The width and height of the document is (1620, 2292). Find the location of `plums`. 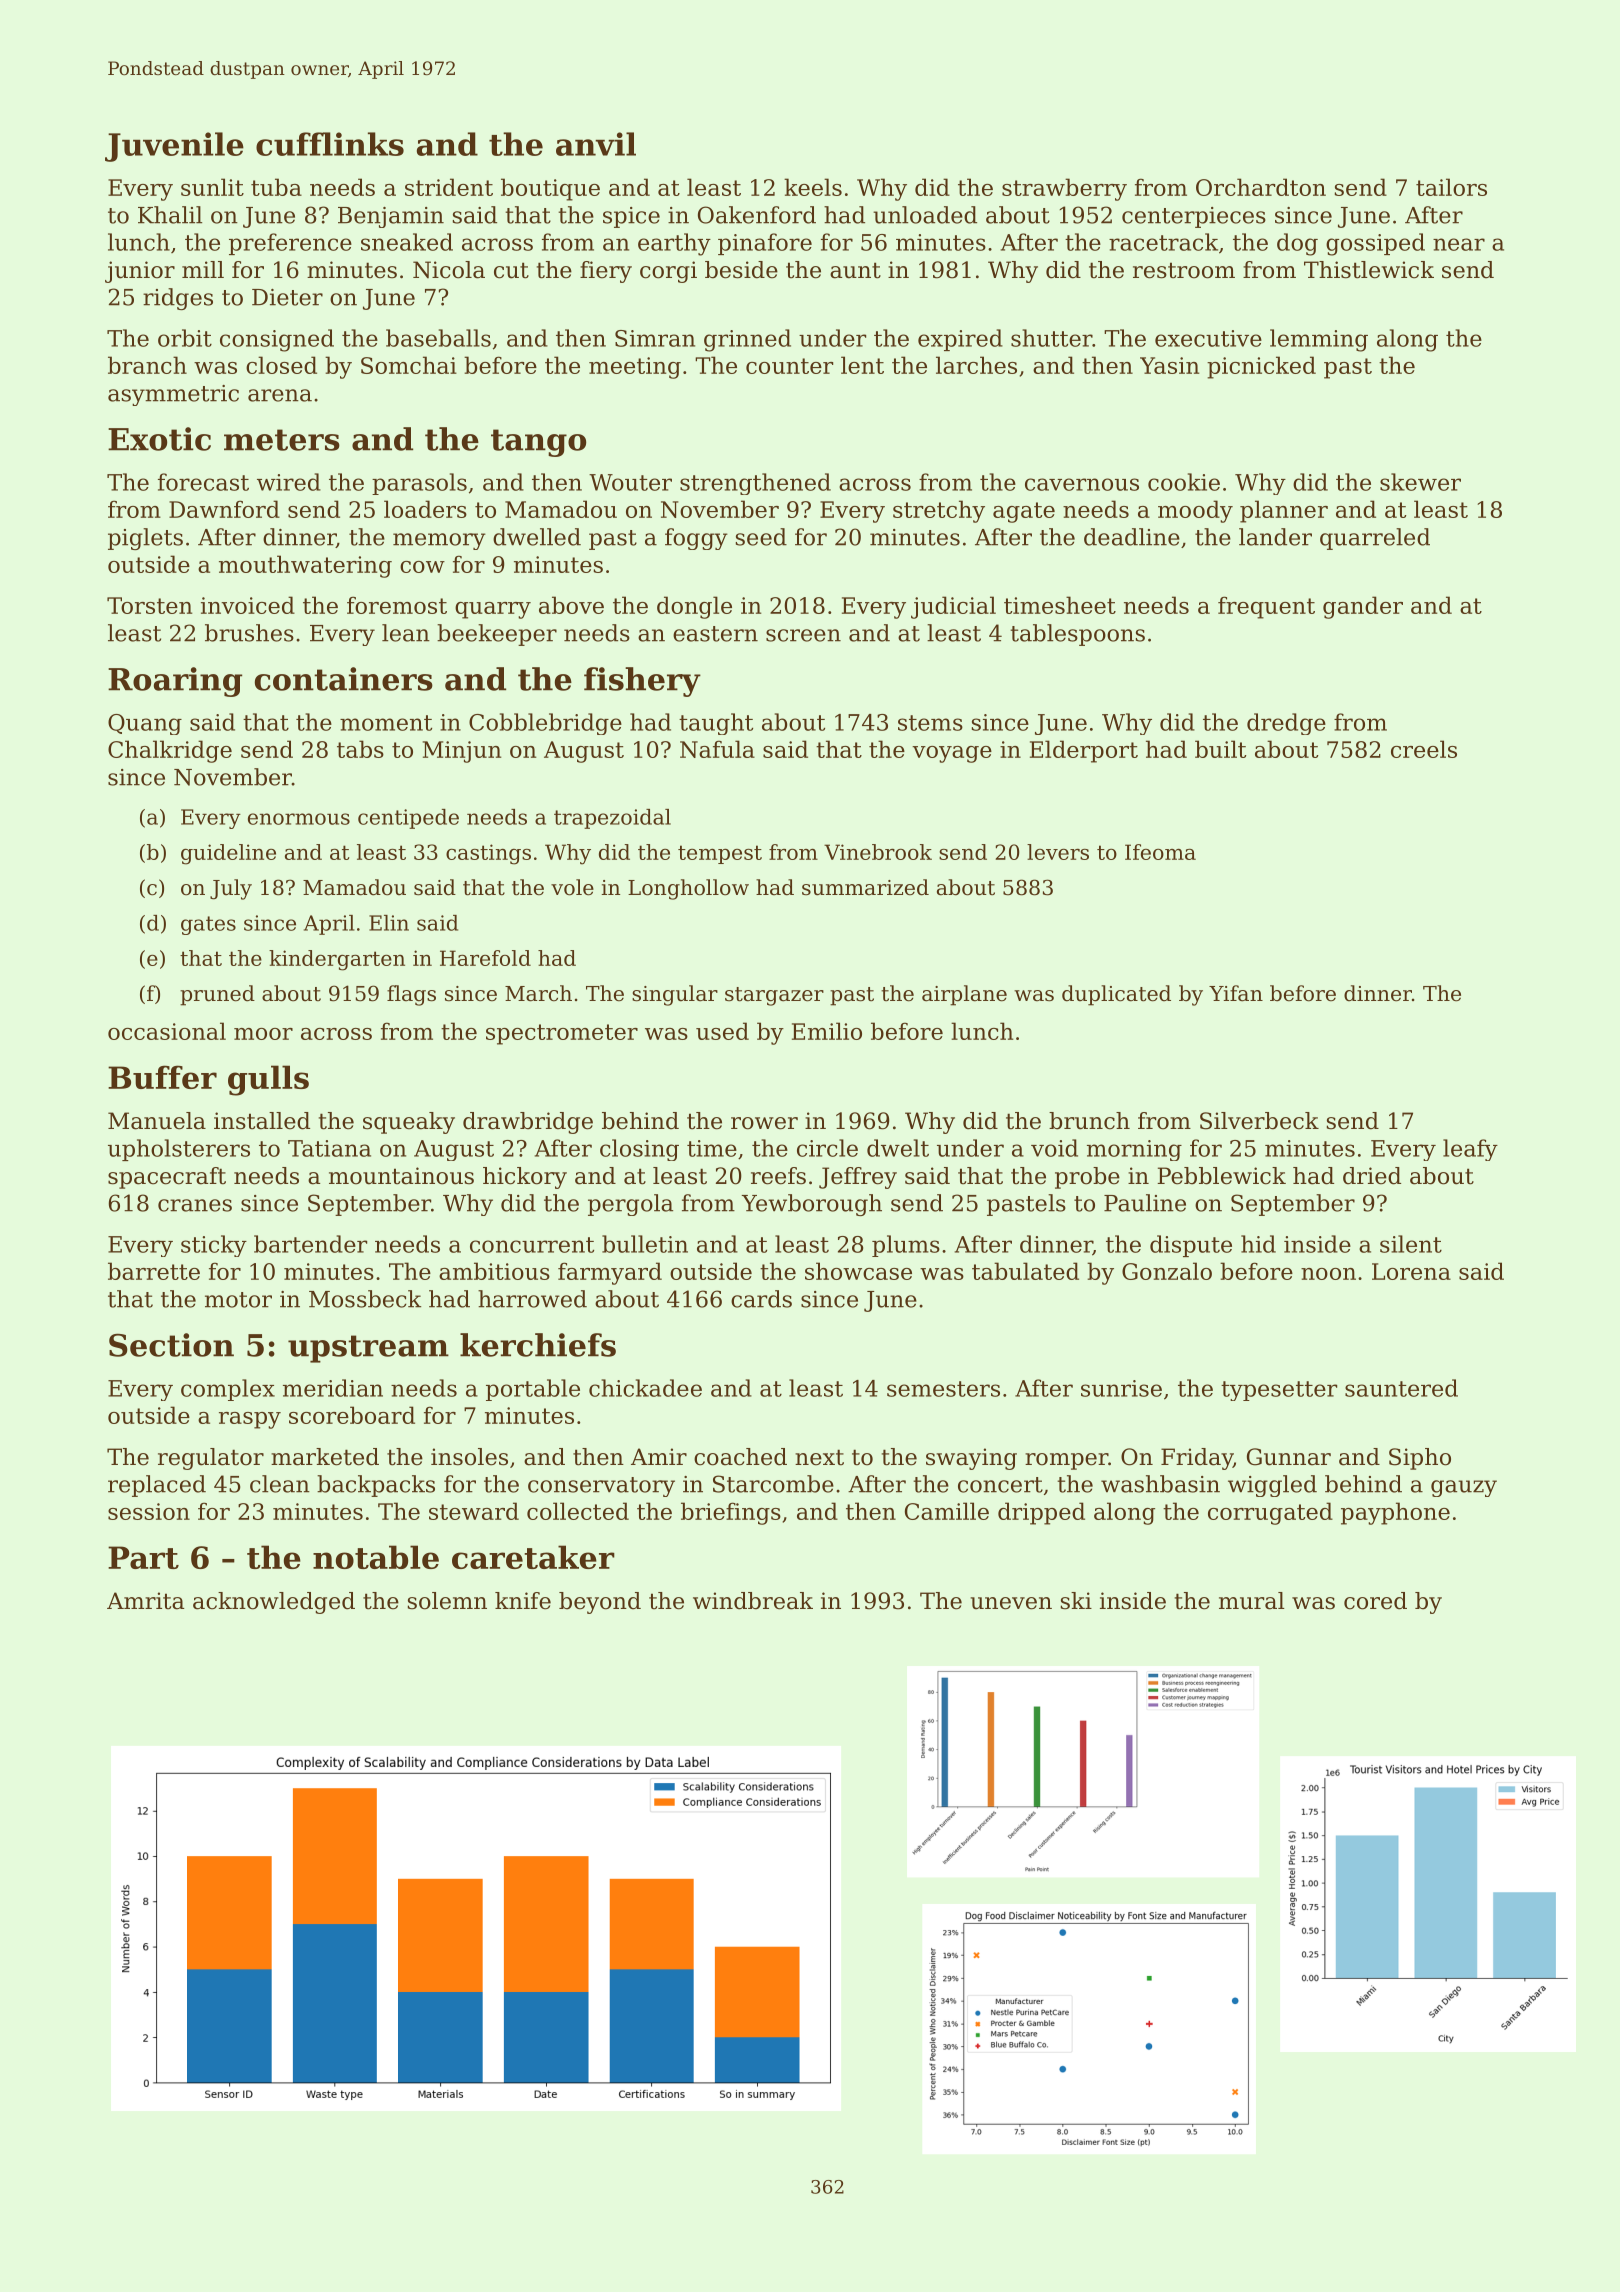

plums is located at coordinates (906, 1246).
